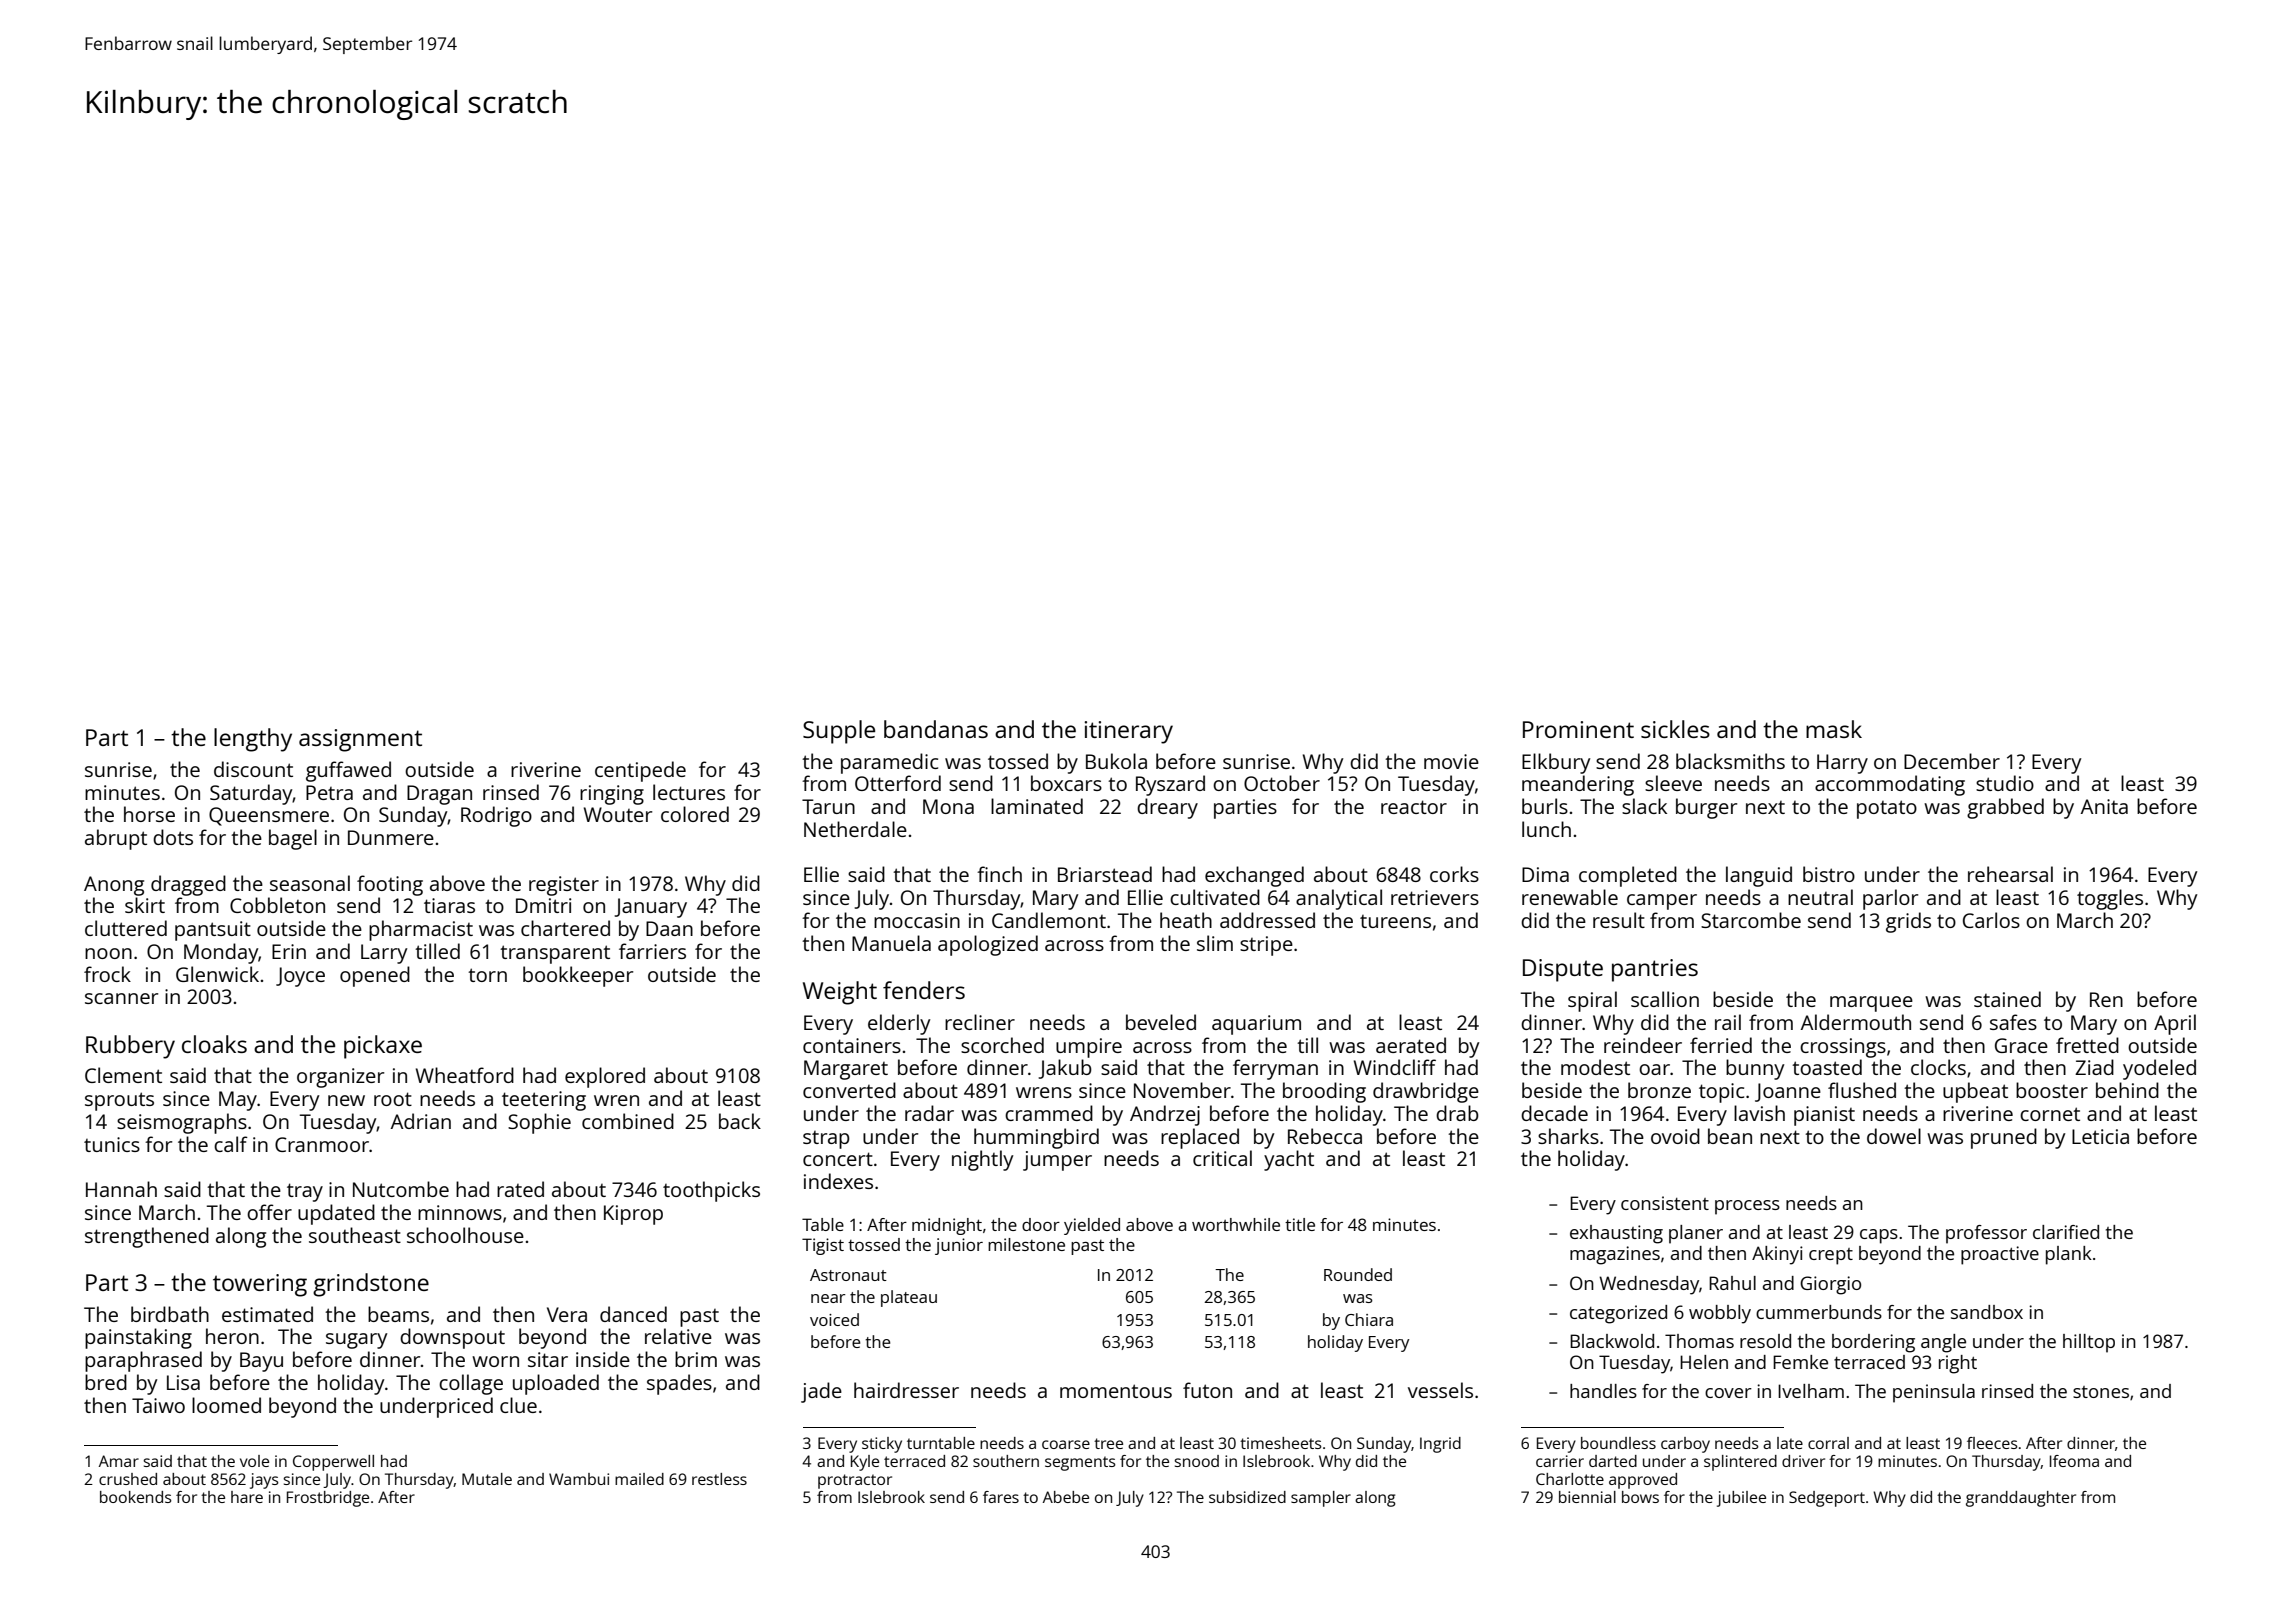  What do you see at coordinates (158, 1405) in the image?
I see `Taiwo` at bounding box center [158, 1405].
